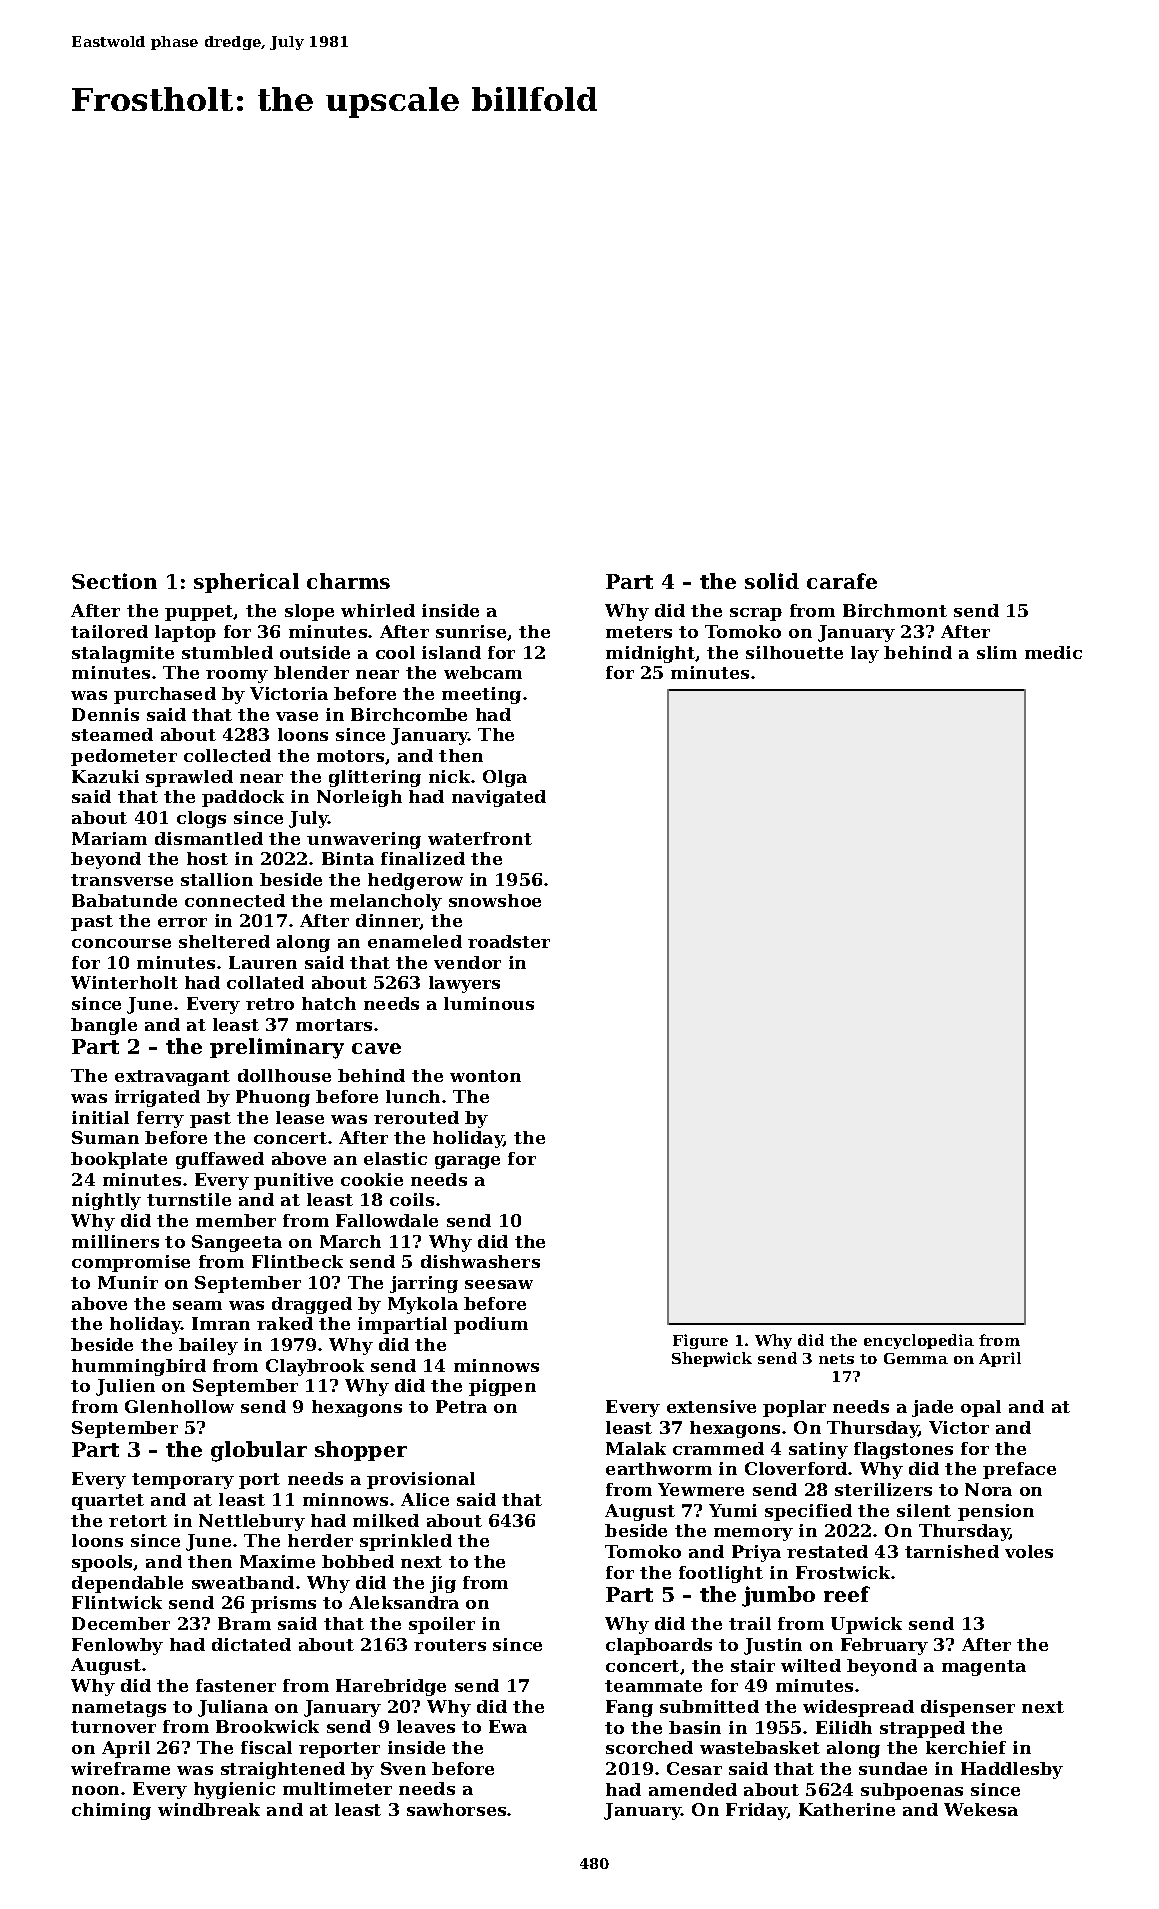  Describe the element at coordinates (1053, 652) in the page. I see `medic` at that location.
